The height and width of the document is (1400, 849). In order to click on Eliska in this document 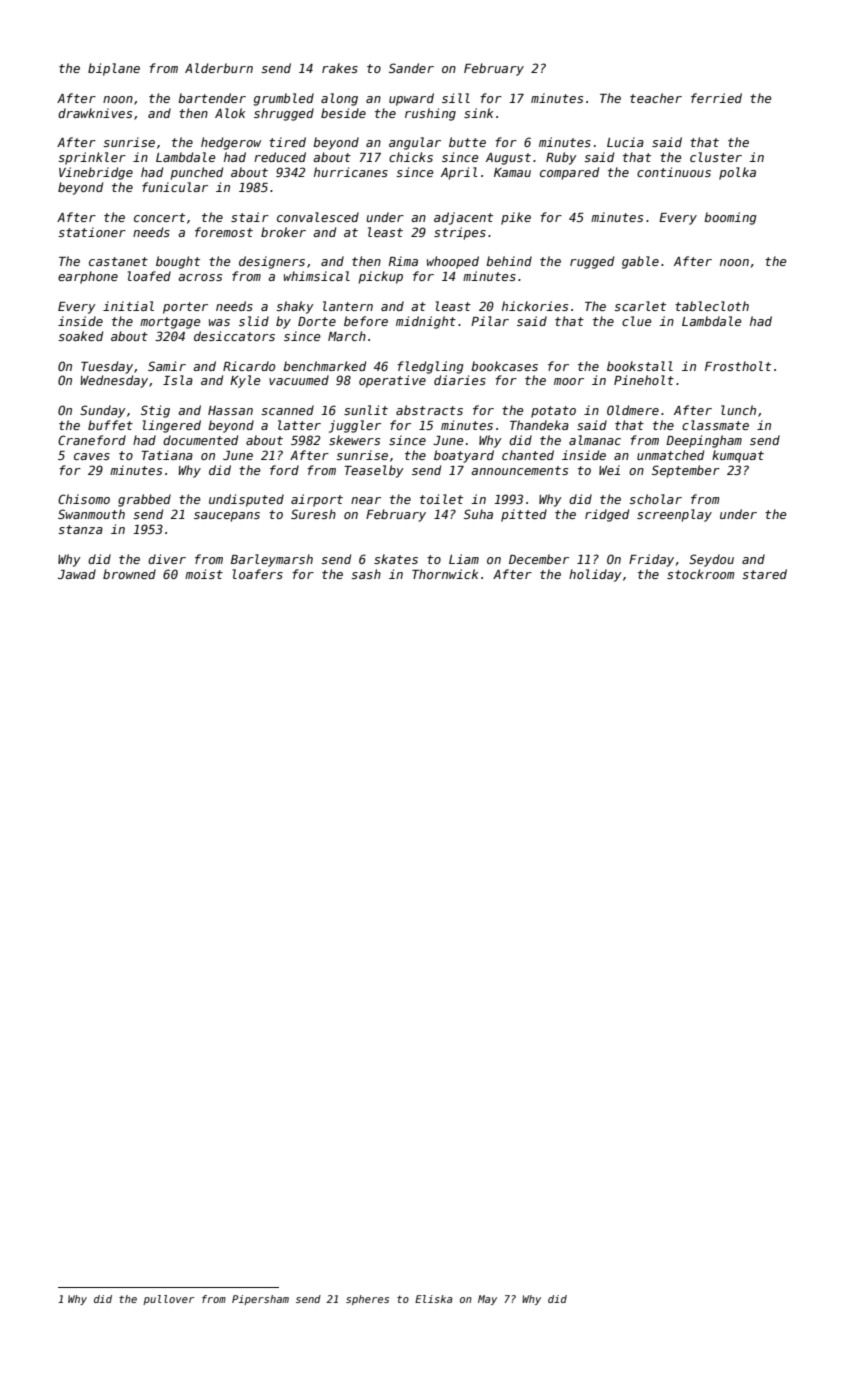, I will do `click(434, 1299)`.
